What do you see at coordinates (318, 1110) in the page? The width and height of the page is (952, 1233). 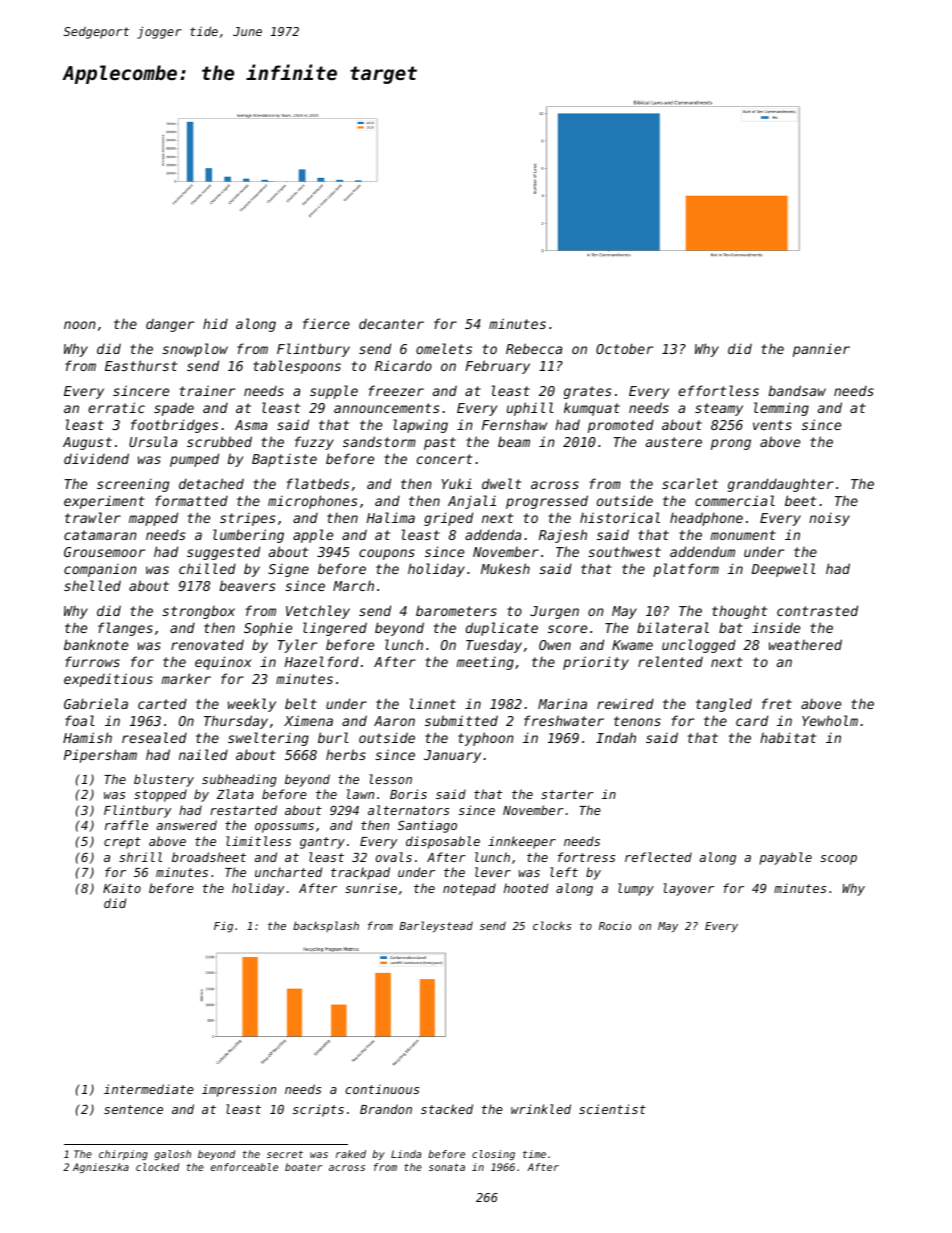 I see `scripts` at bounding box center [318, 1110].
